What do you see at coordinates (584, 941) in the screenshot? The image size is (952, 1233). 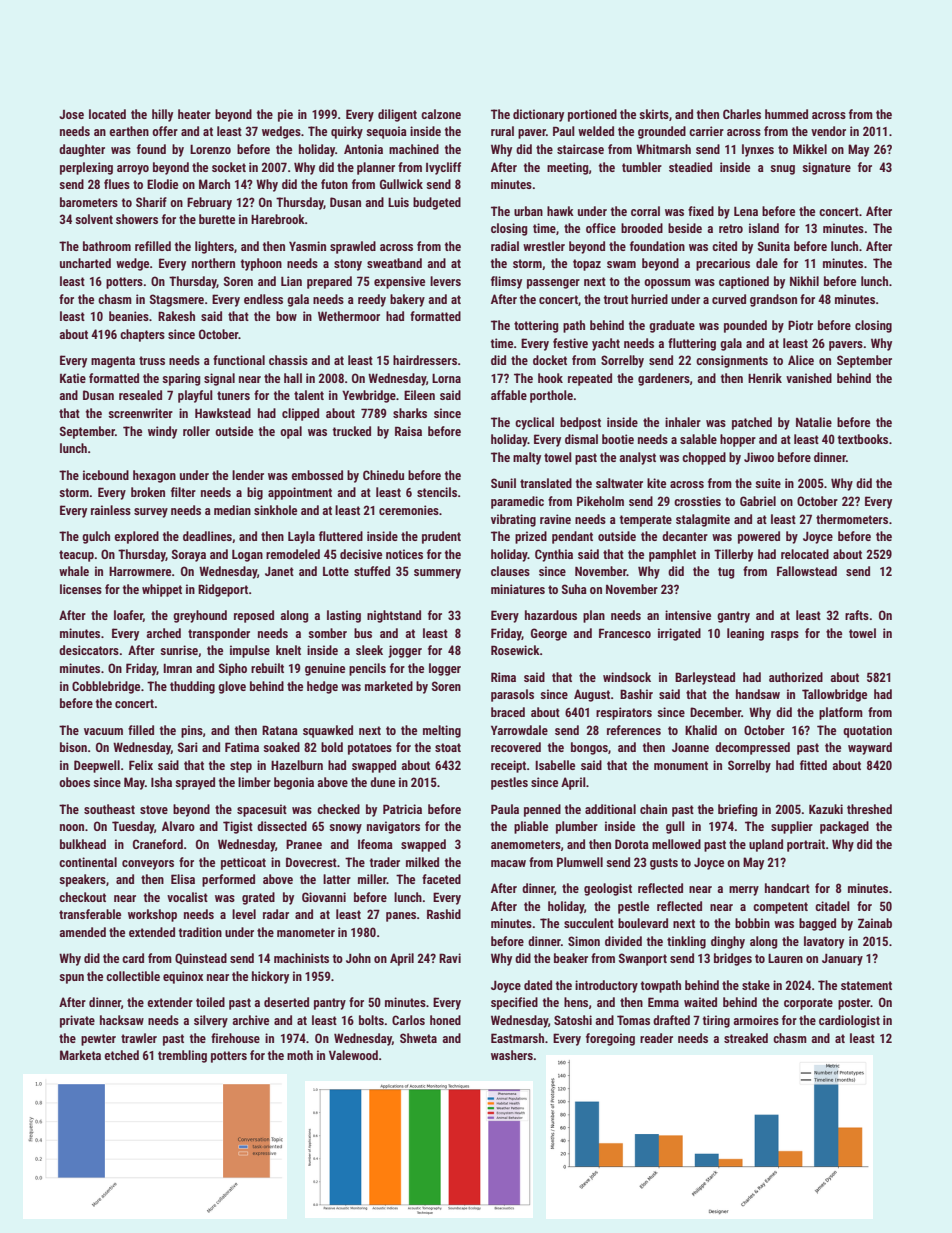 I see `Simon` at bounding box center [584, 941].
